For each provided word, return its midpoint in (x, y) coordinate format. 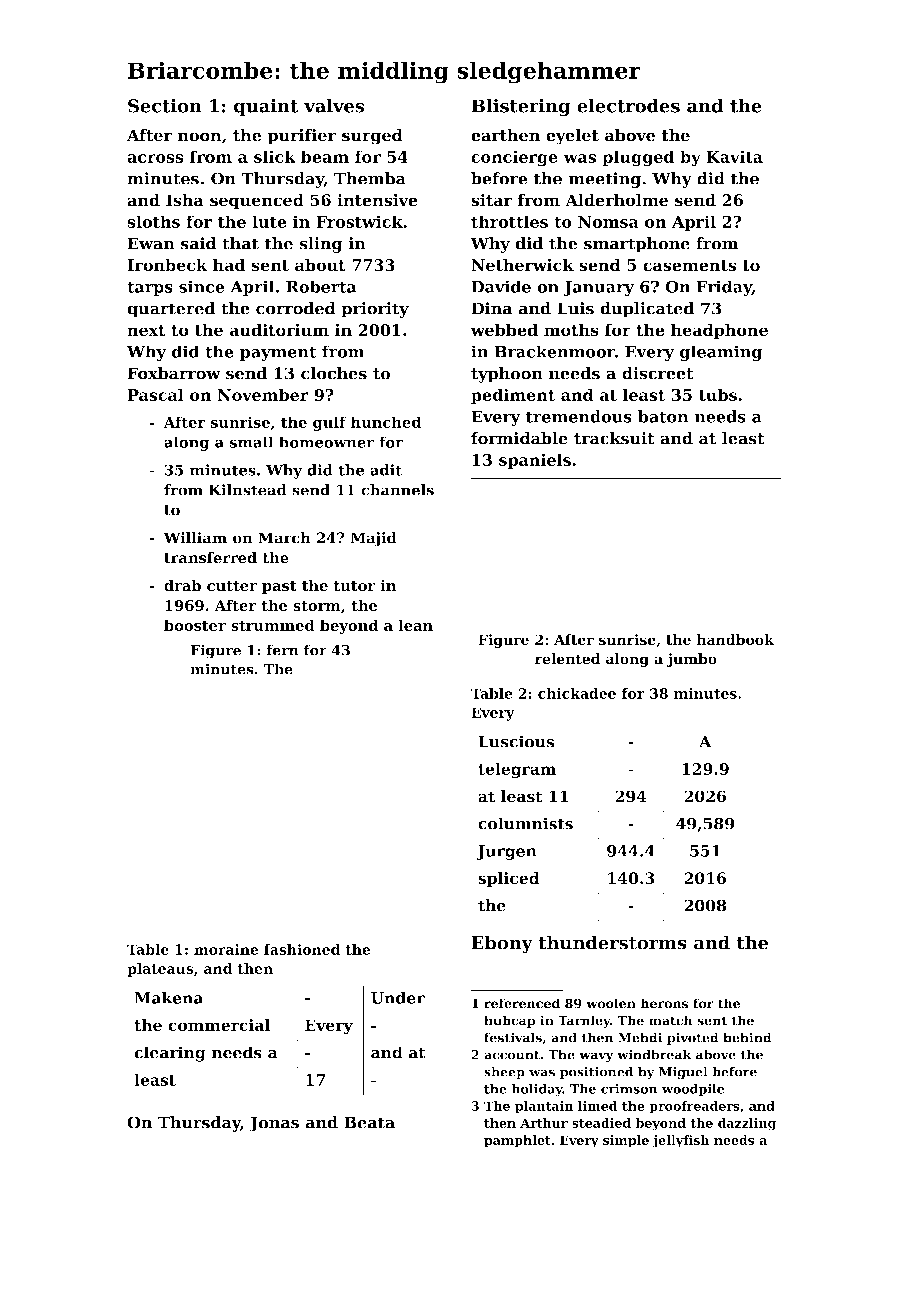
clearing (170, 1054)
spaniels (535, 461)
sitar (491, 200)
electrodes (628, 105)
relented (568, 659)
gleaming (721, 353)
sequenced (257, 202)
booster (195, 625)
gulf (329, 423)
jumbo (692, 660)
